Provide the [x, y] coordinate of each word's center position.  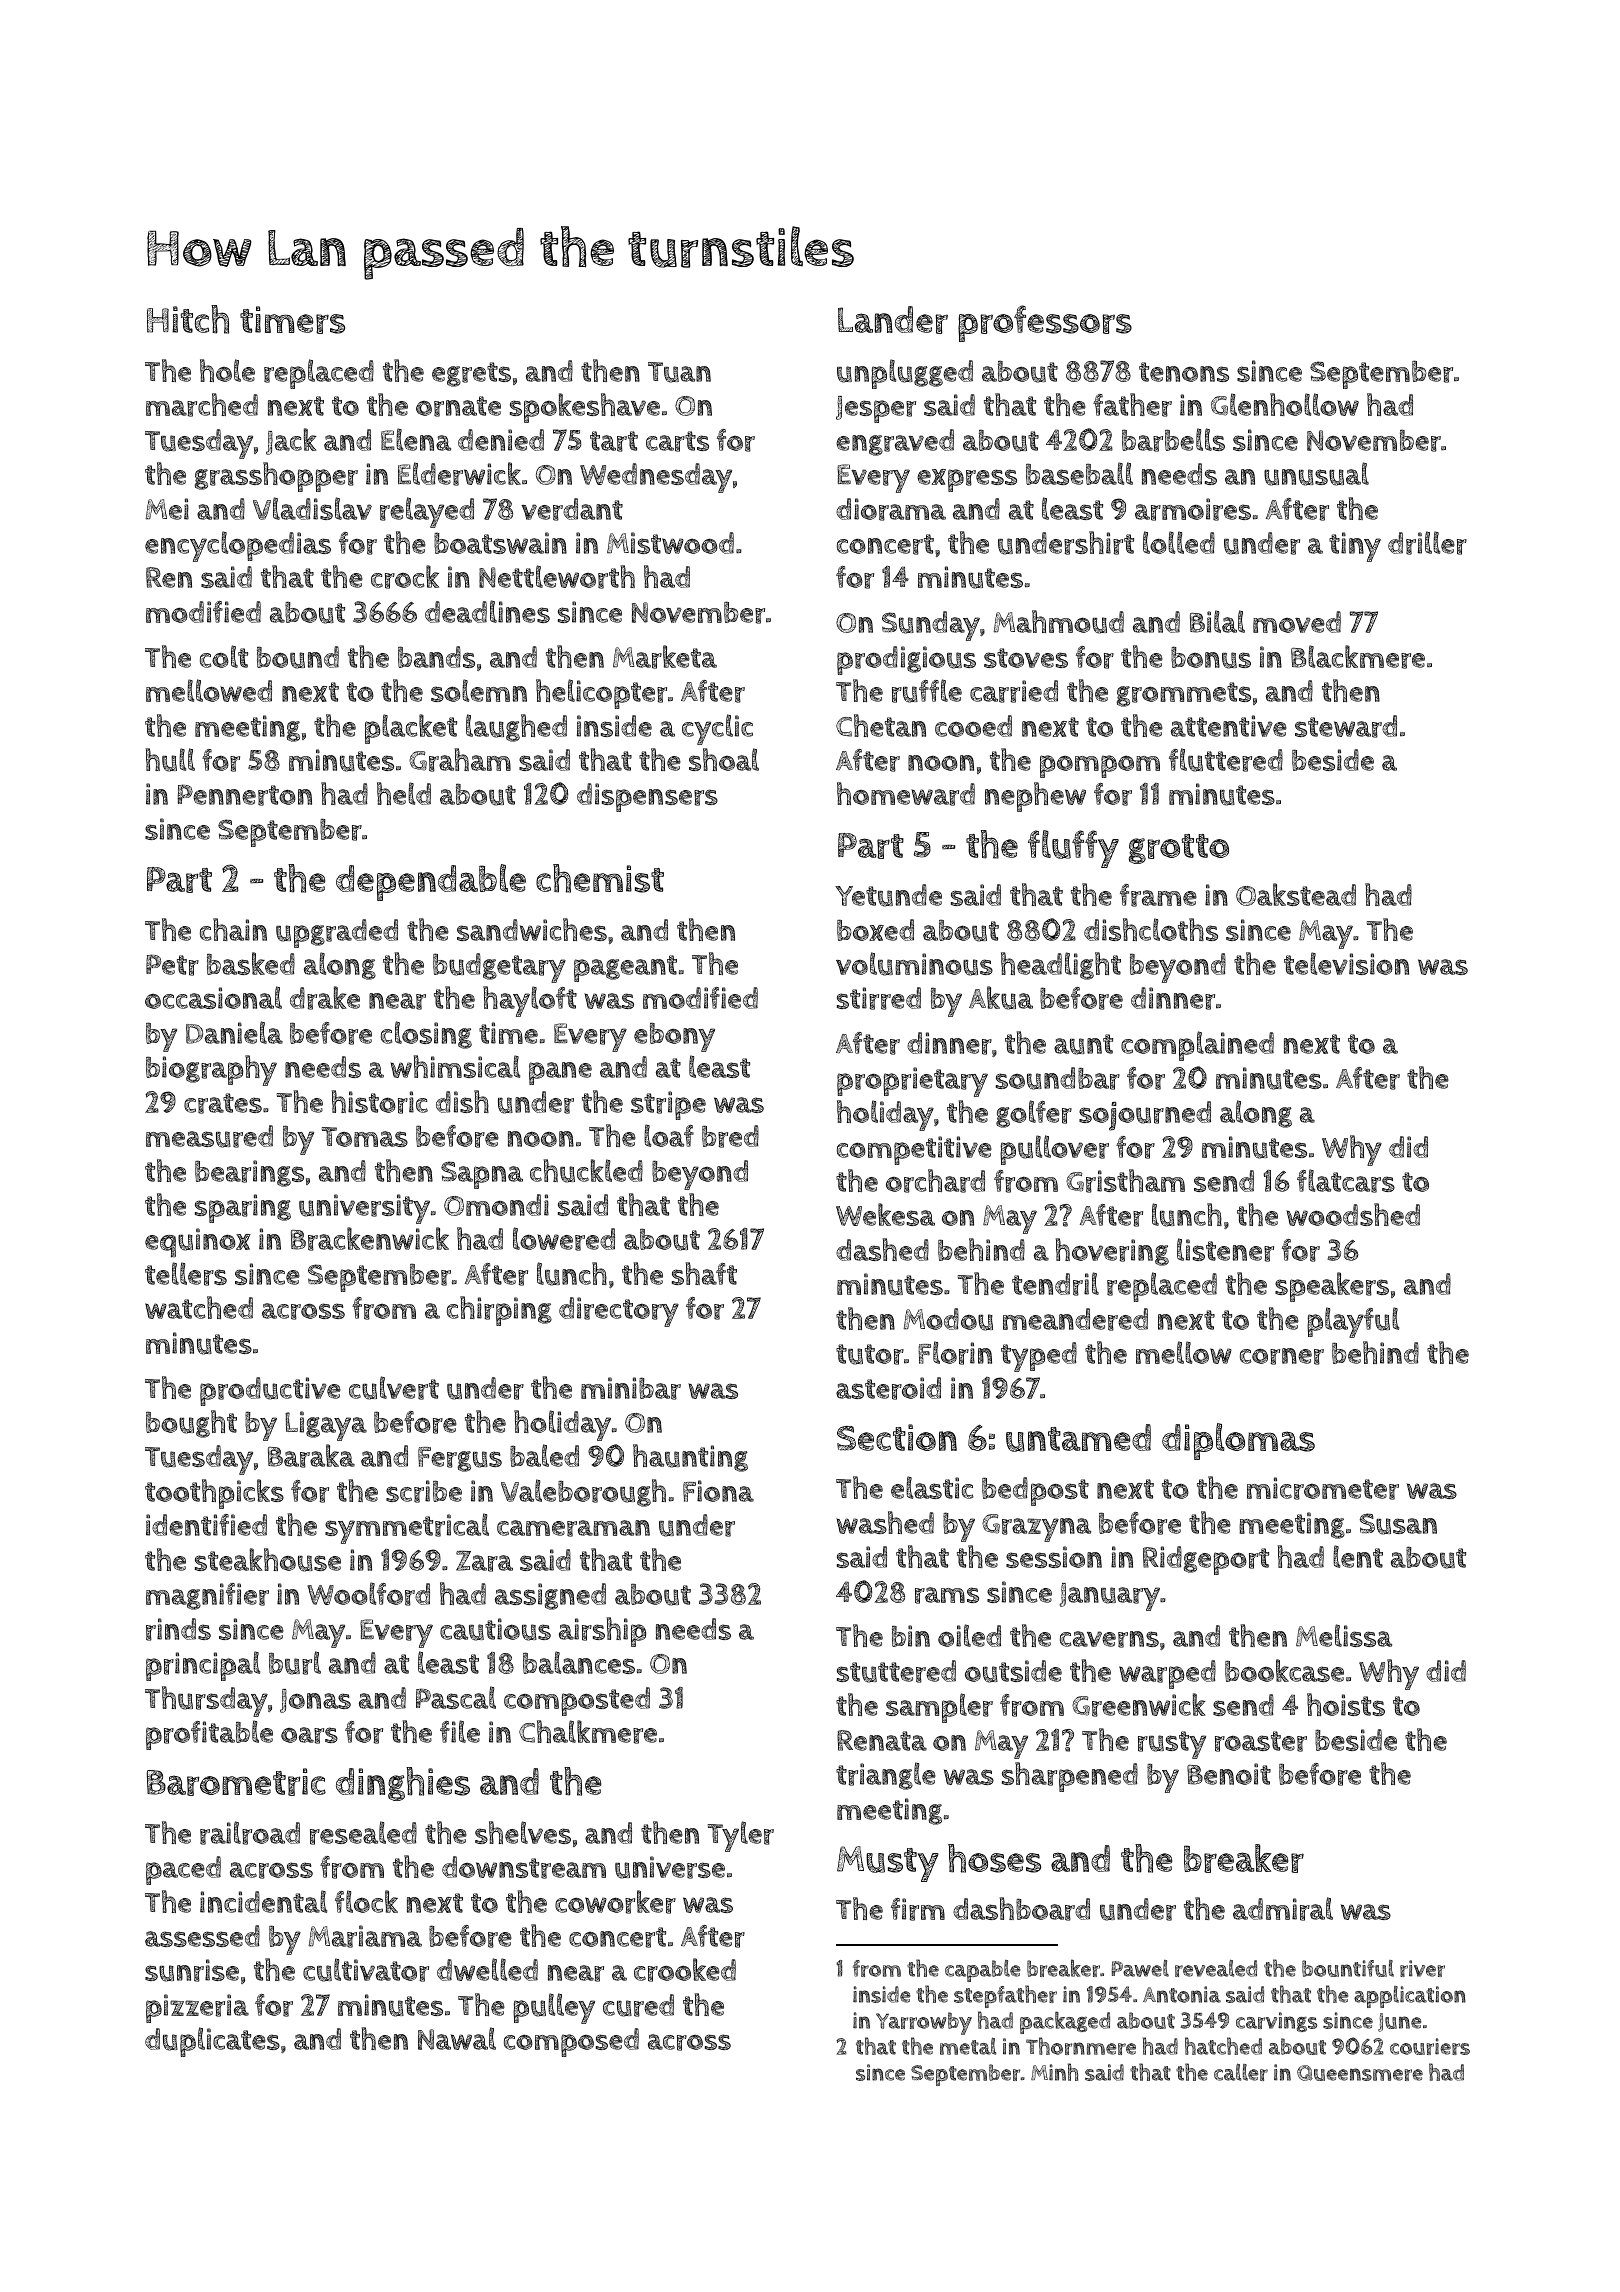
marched [202, 405]
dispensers [647, 797]
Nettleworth [557, 577]
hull [170, 760]
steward [1346, 726]
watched [199, 1307]
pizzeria [197, 2008]
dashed [882, 1249]
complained [1197, 1046]
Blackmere [1358, 657]
